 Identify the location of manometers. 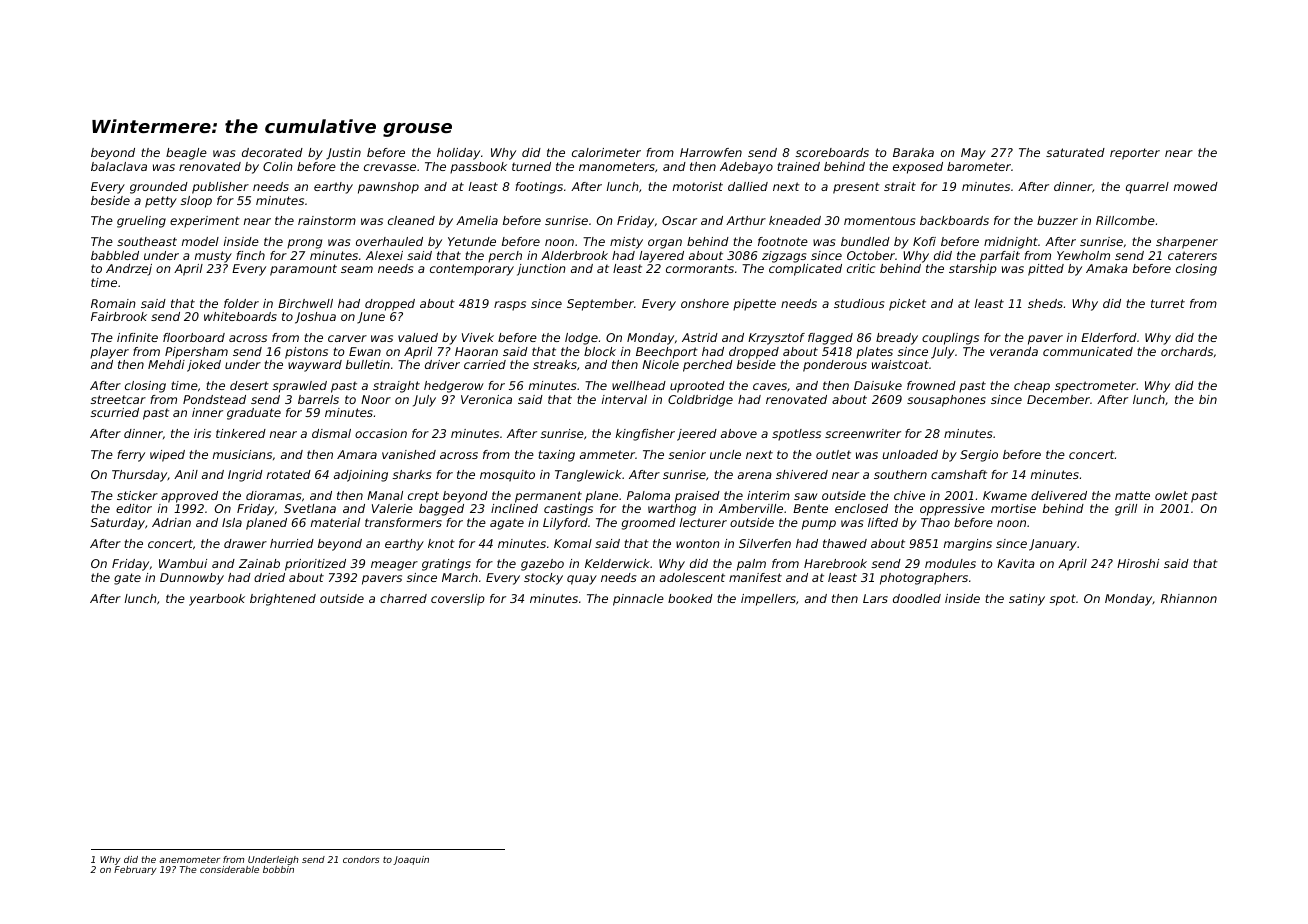
(617, 166).
